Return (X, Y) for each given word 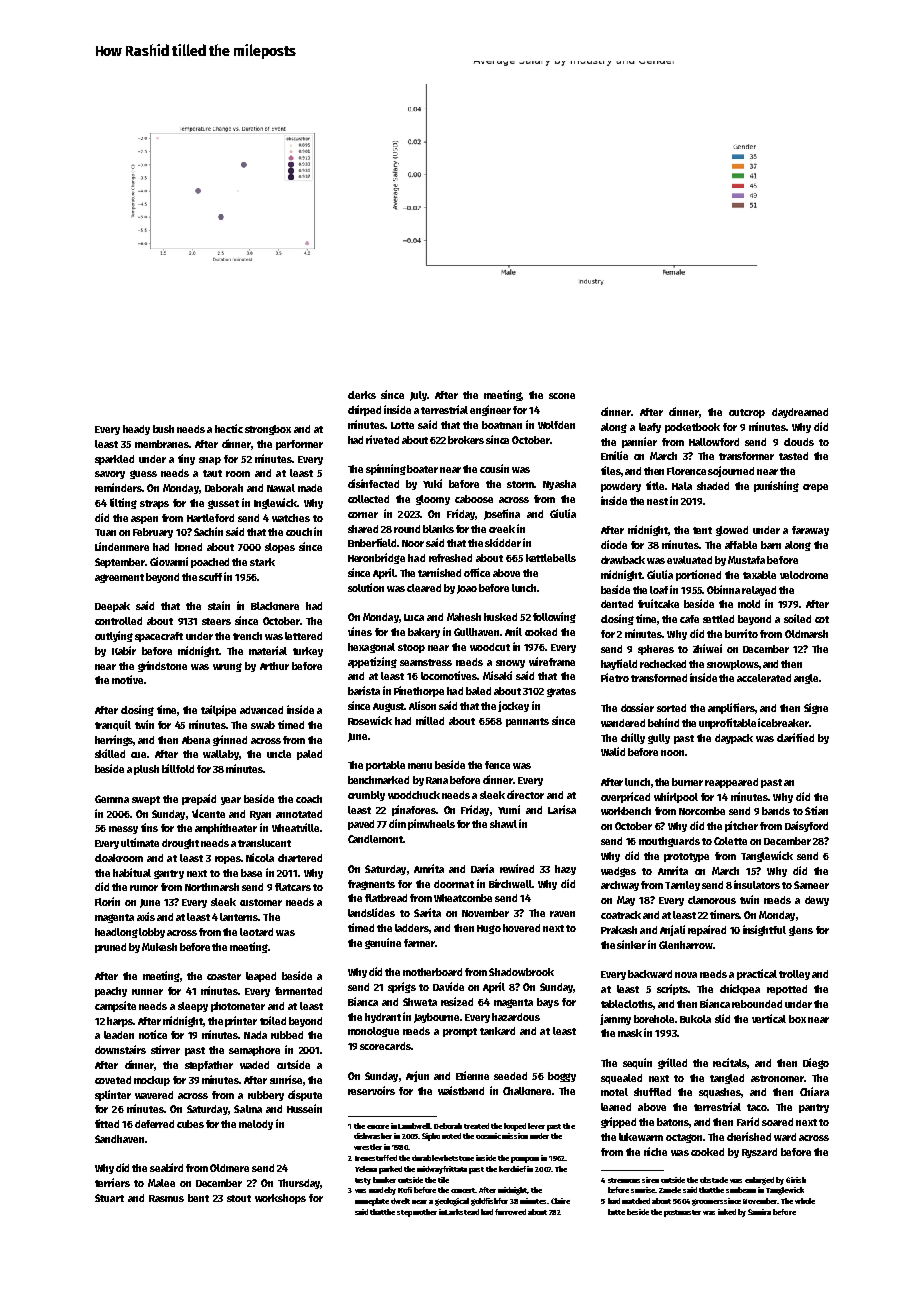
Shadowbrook (521, 972)
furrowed (510, 1212)
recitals (730, 1062)
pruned (110, 948)
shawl (503, 824)
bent (198, 1198)
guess (143, 474)
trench (247, 636)
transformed (659, 678)
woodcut (490, 647)
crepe (815, 488)
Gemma (112, 799)
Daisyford (806, 826)
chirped (364, 410)
